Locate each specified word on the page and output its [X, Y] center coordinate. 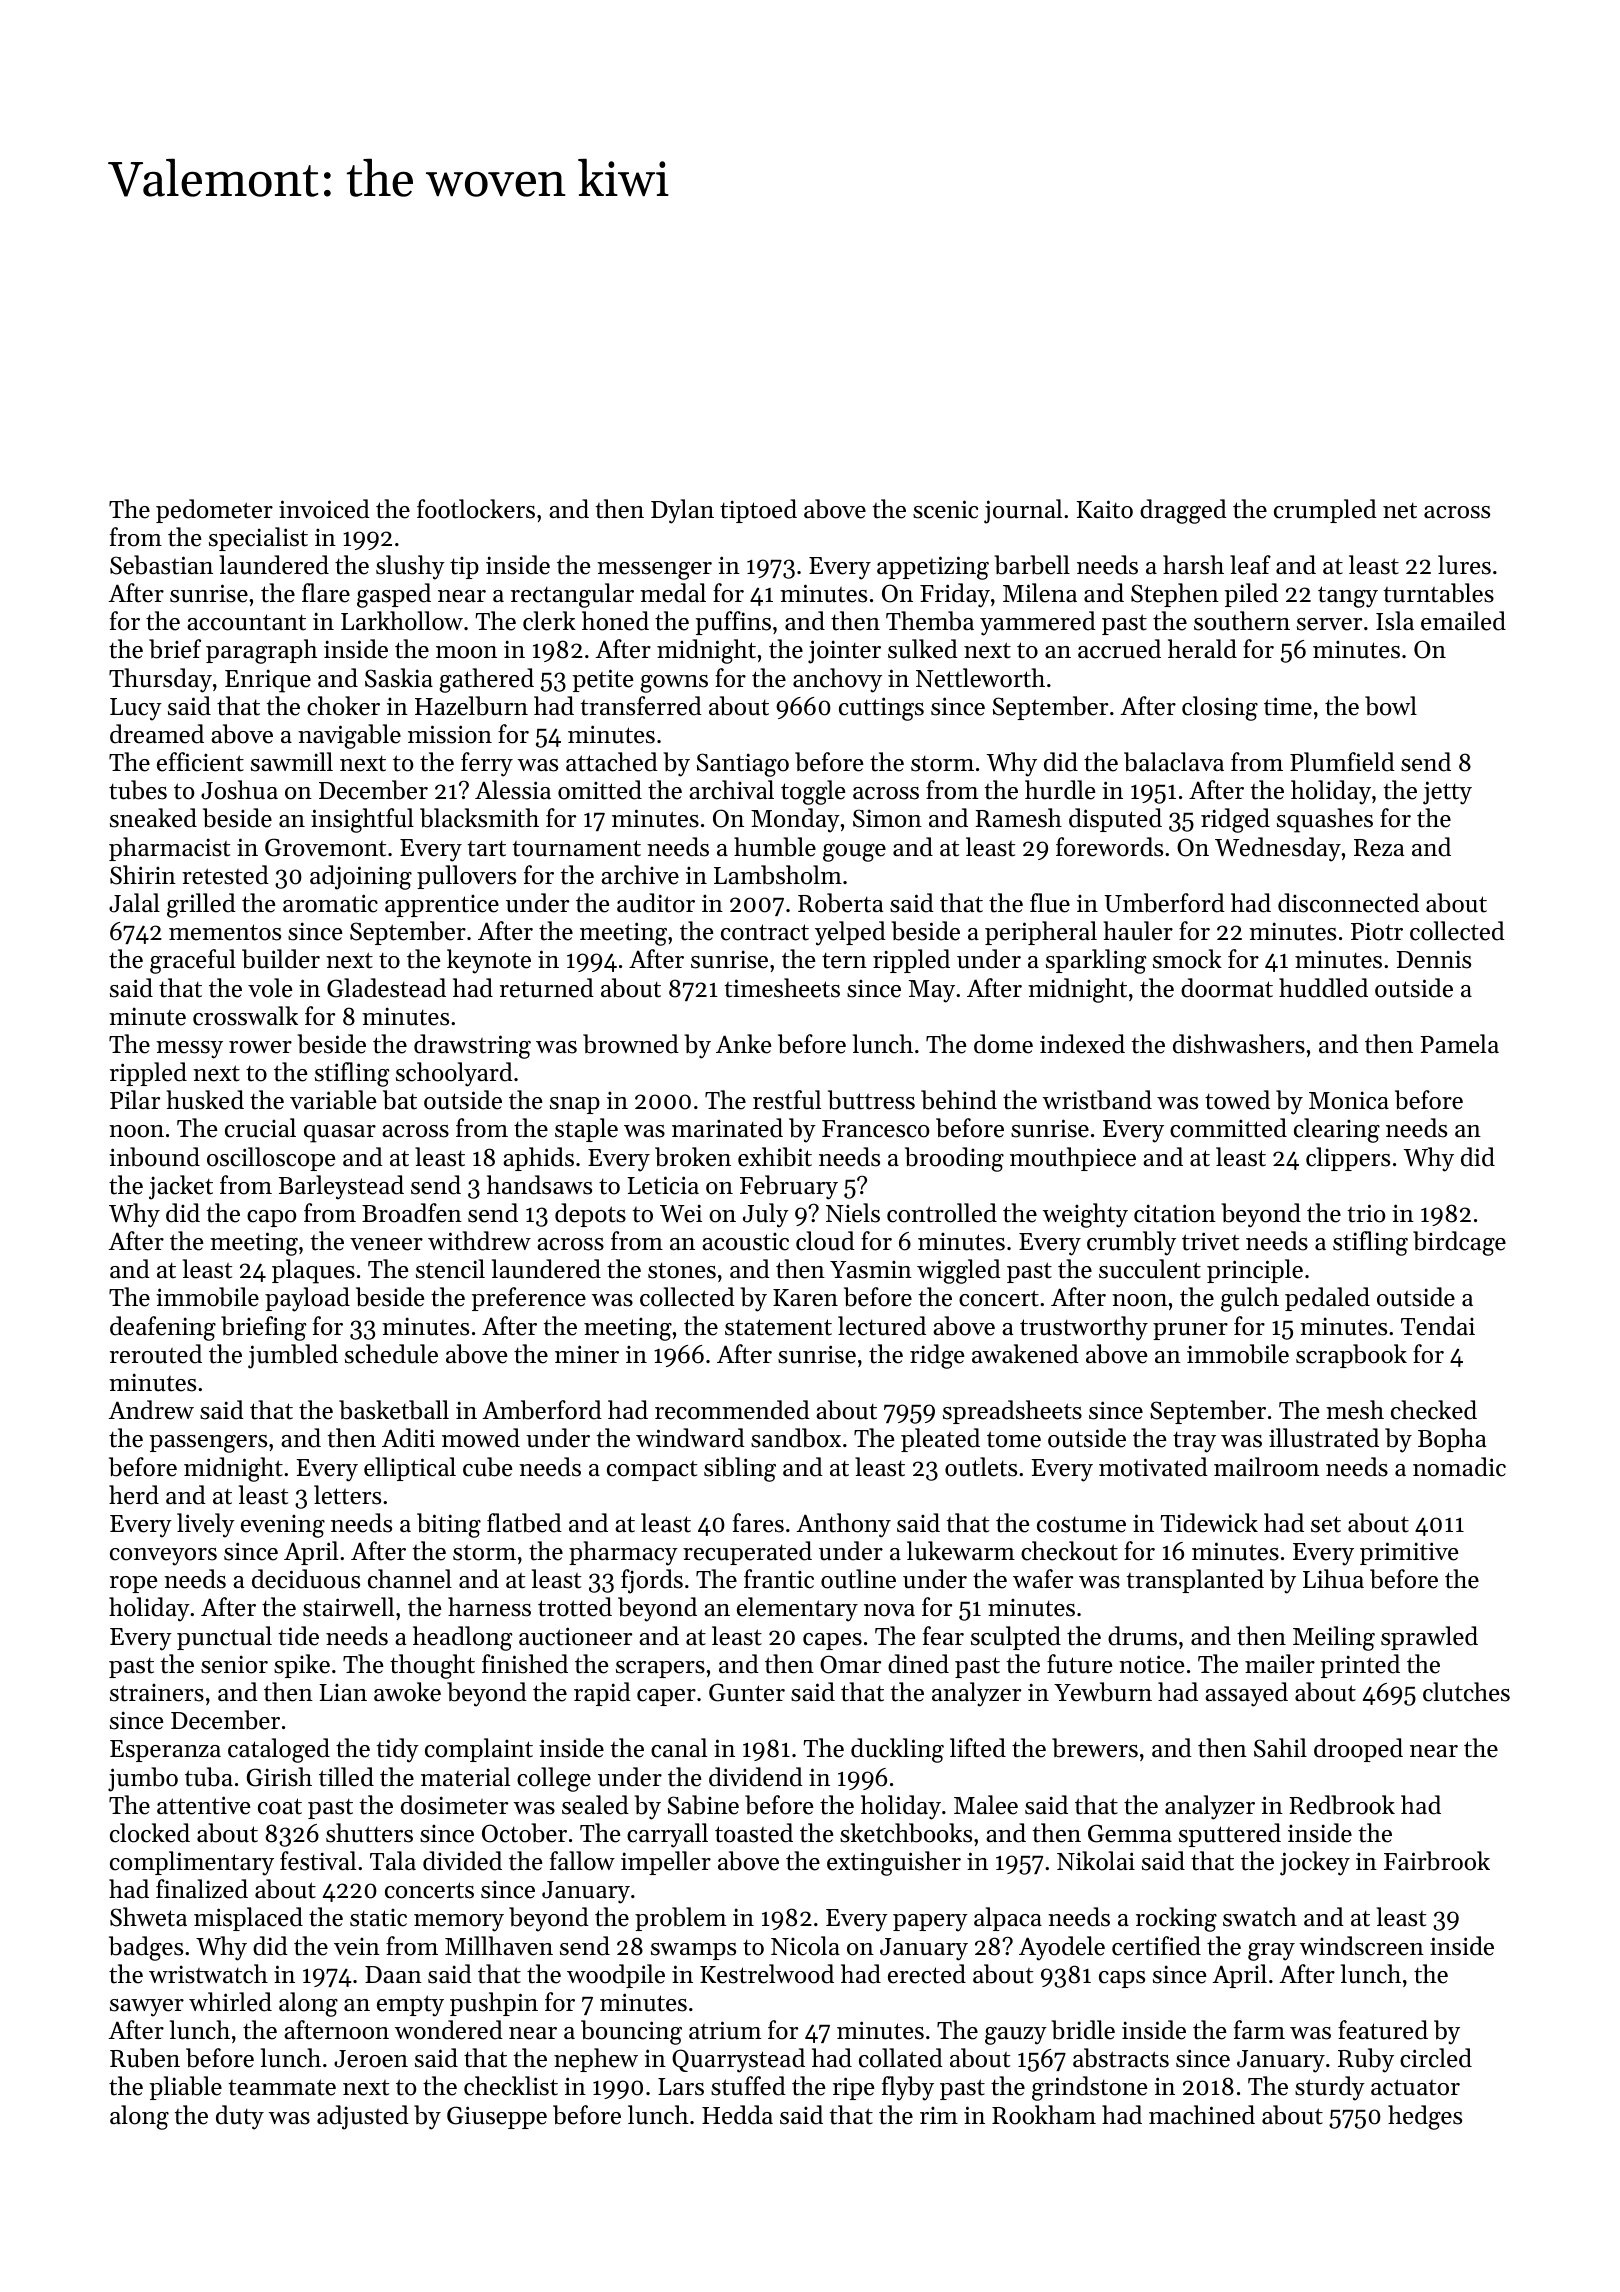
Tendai [1438, 1326]
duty [240, 2117]
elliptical [410, 1469]
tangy [1348, 597]
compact [652, 1471]
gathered [487, 680]
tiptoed [758, 511]
